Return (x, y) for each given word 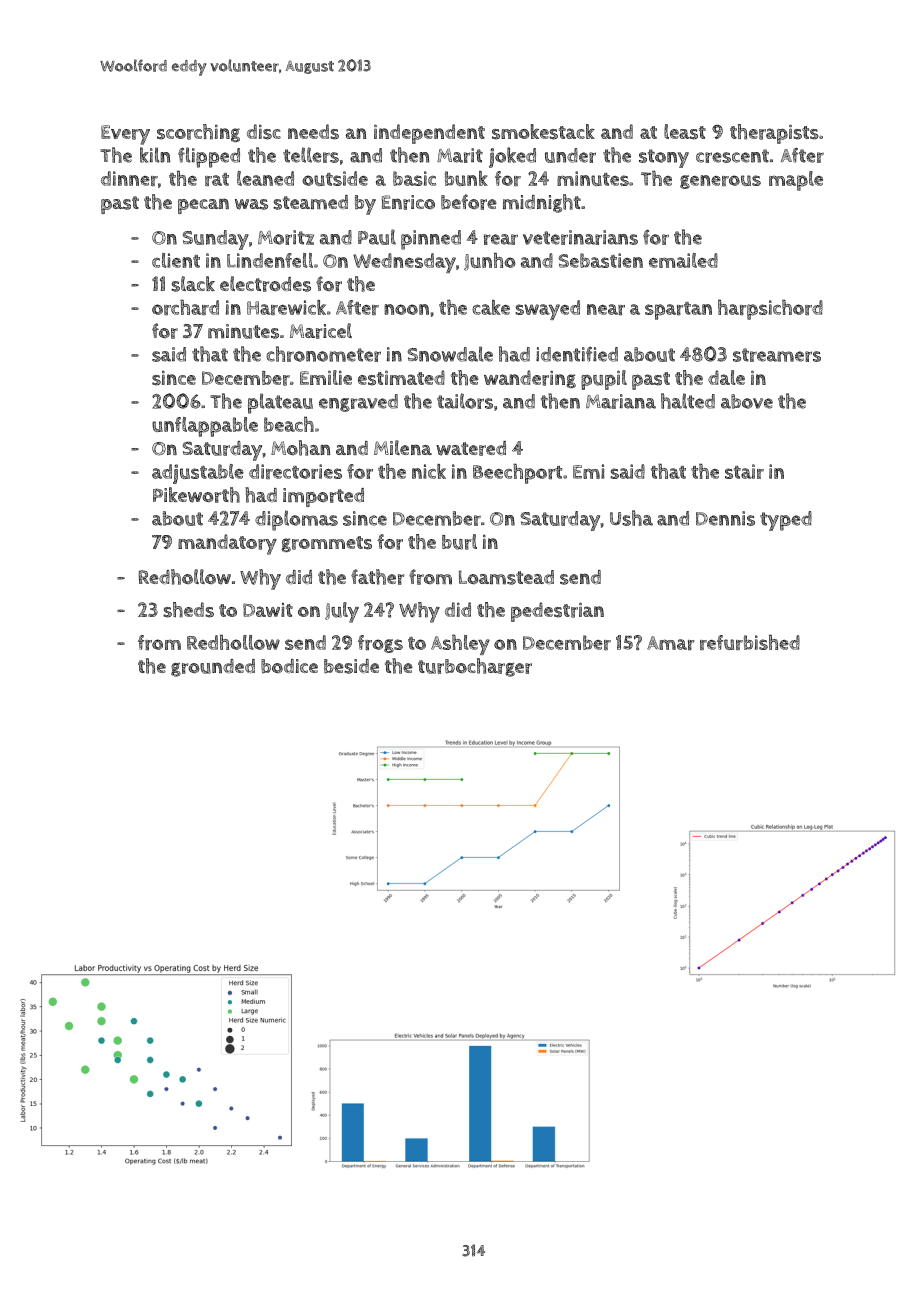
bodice (289, 666)
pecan (203, 206)
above (747, 401)
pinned (431, 240)
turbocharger (475, 667)
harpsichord (770, 309)
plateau (280, 403)
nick (429, 471)
